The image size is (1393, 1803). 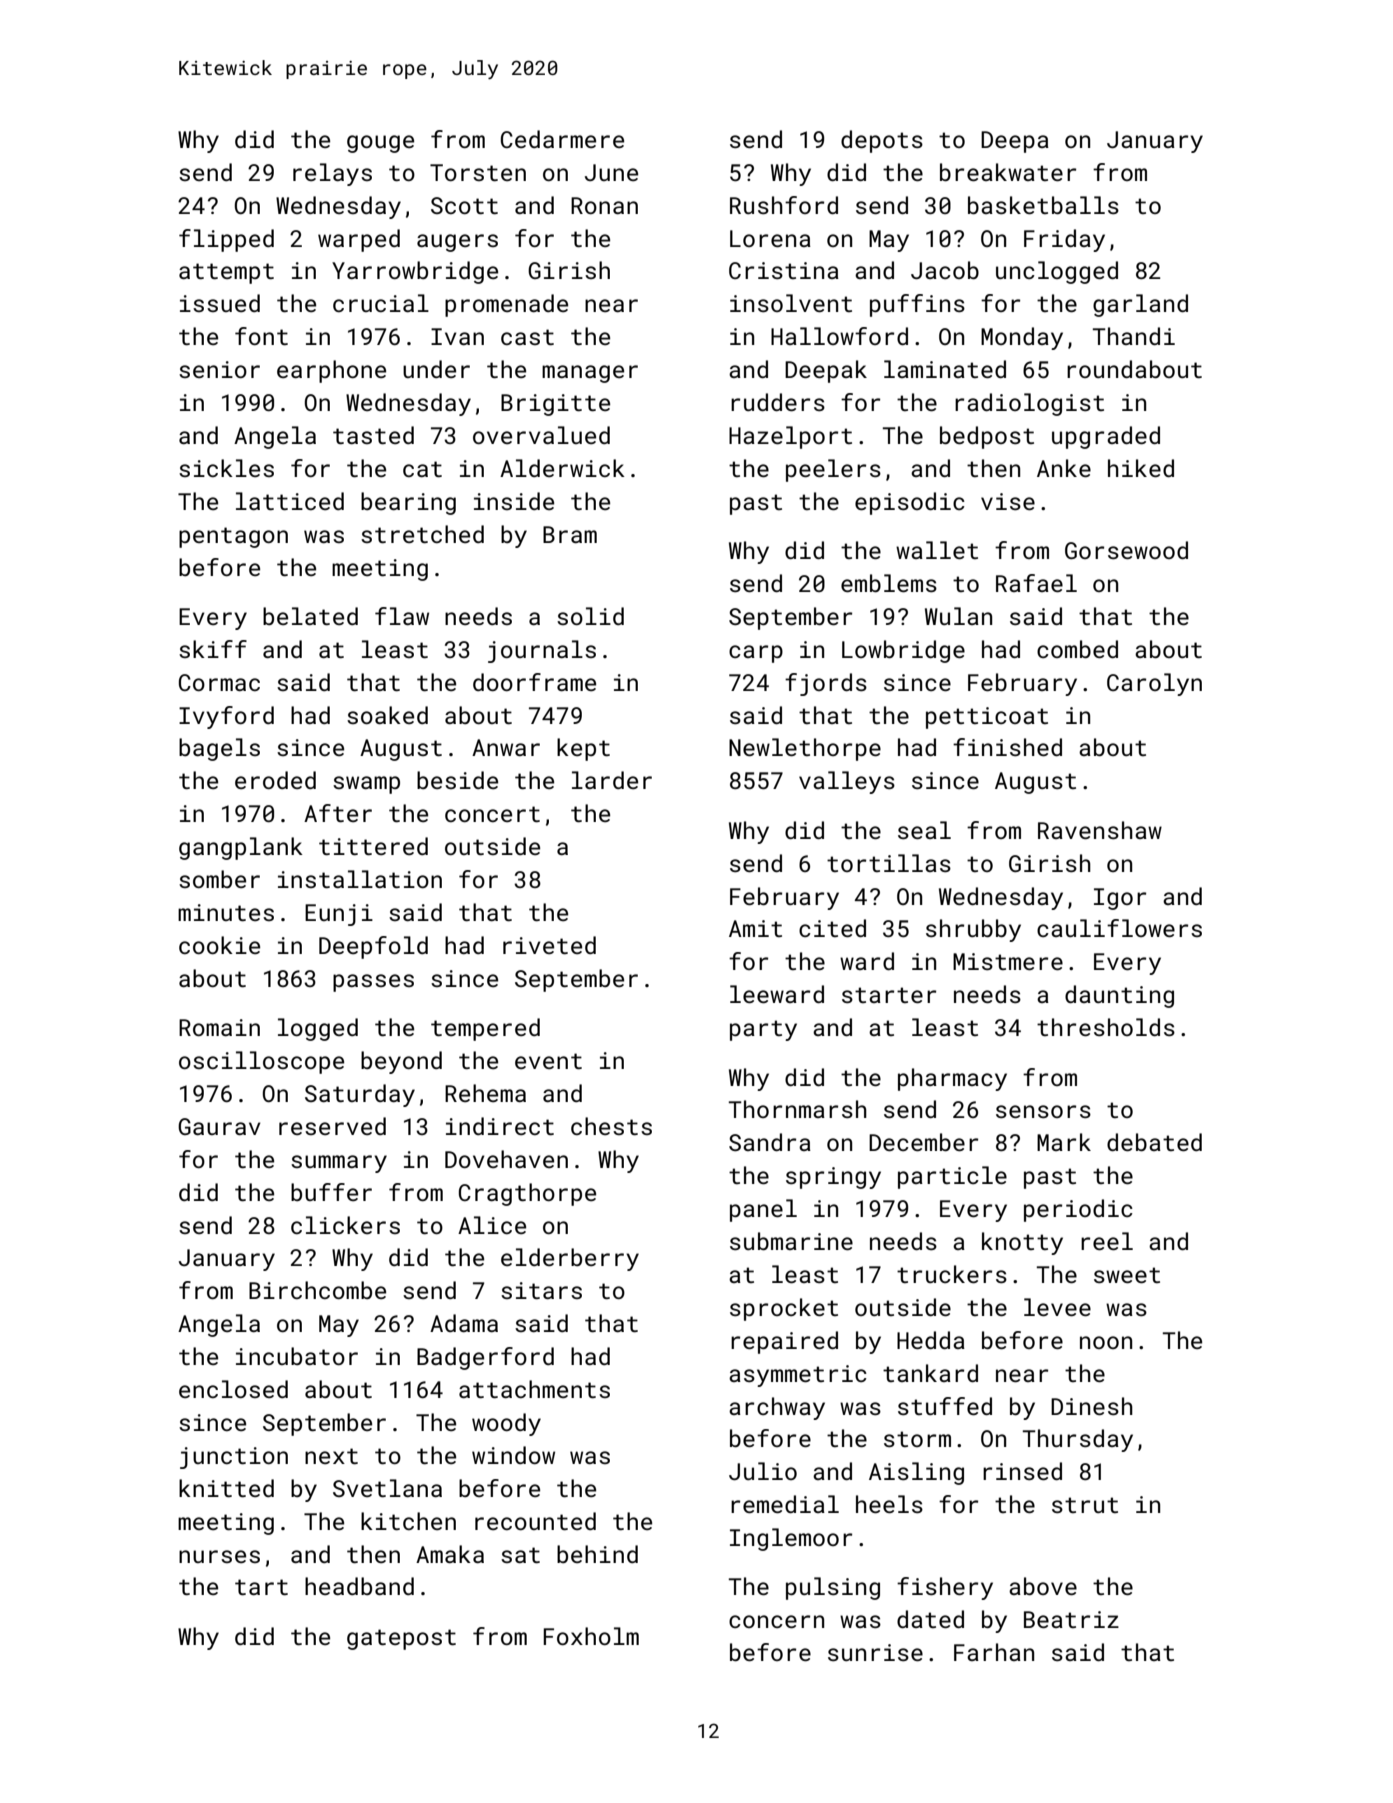 What do you see at coordinates (590, 374) in the screenshot?
I see `manager` at bounding box center [590, 374].
